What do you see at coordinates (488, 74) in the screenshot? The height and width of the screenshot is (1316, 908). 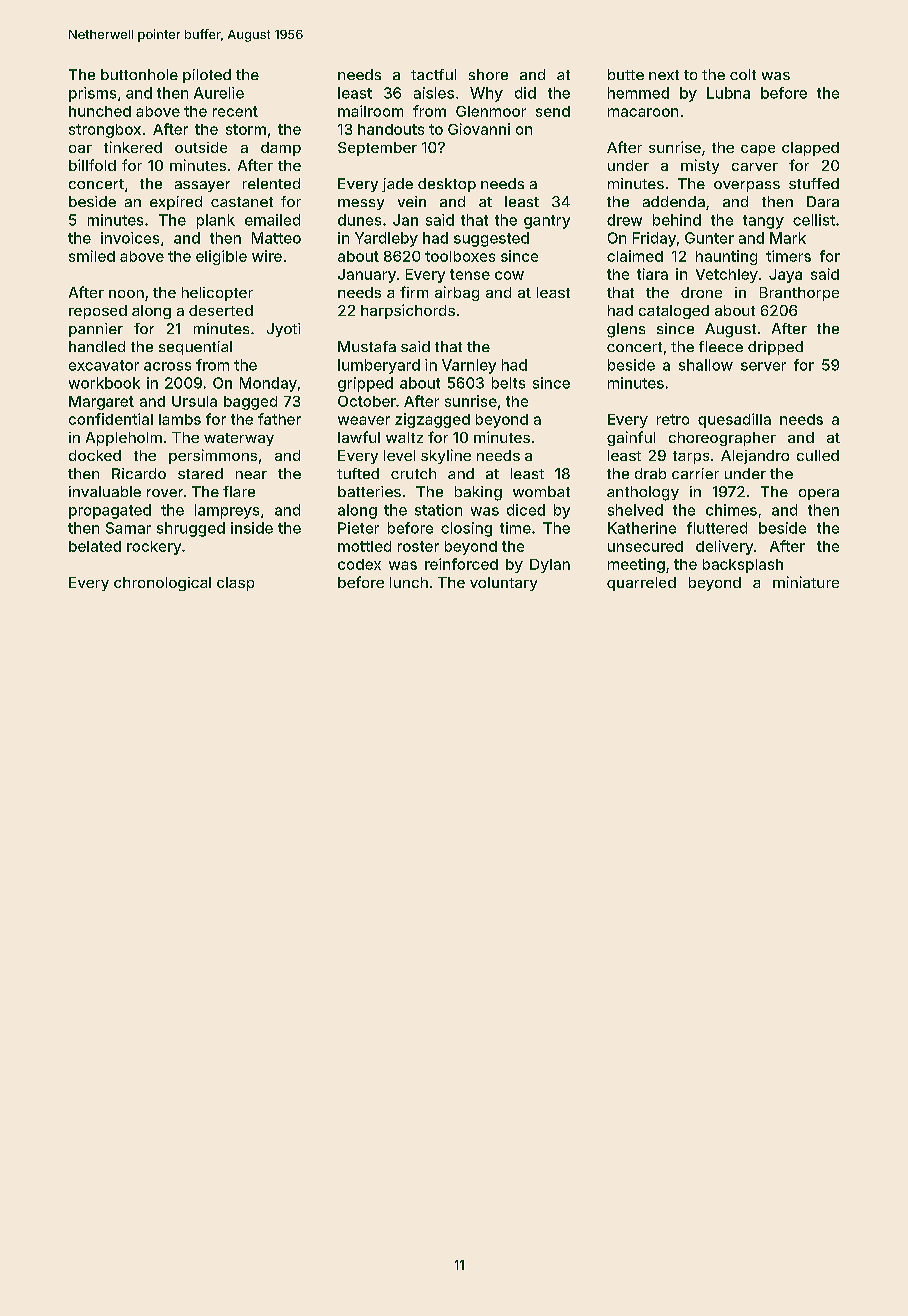 I see `shore` at bounding box center [488, 74].
